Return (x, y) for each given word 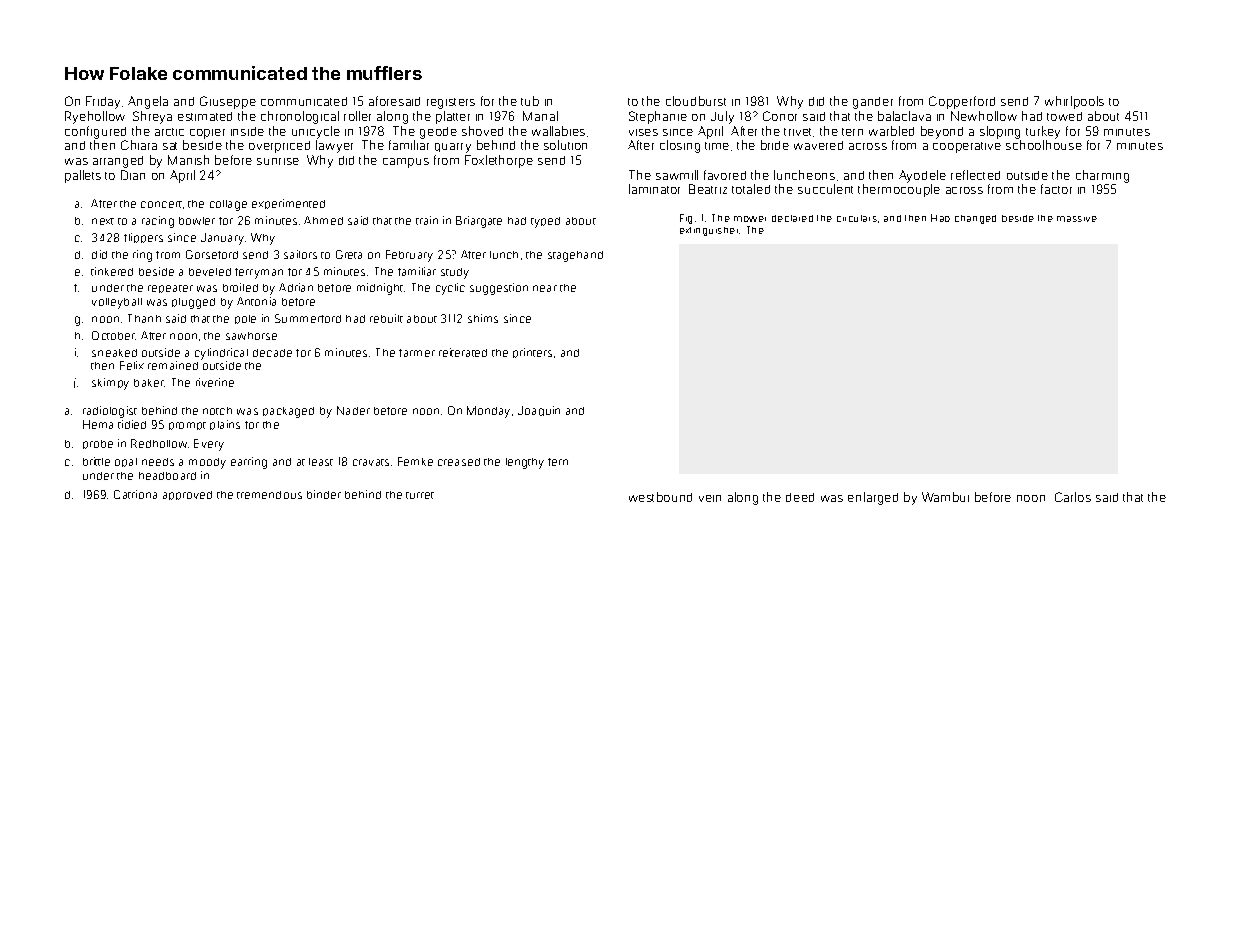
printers (532, 353)
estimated (205, 116)
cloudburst (696, 101)
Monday (488, 412)
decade (272, 353)
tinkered (112, 271)
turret (420, 495)
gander (873, 103)
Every (209, 445)
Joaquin (539, 411)
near (545, 288)
